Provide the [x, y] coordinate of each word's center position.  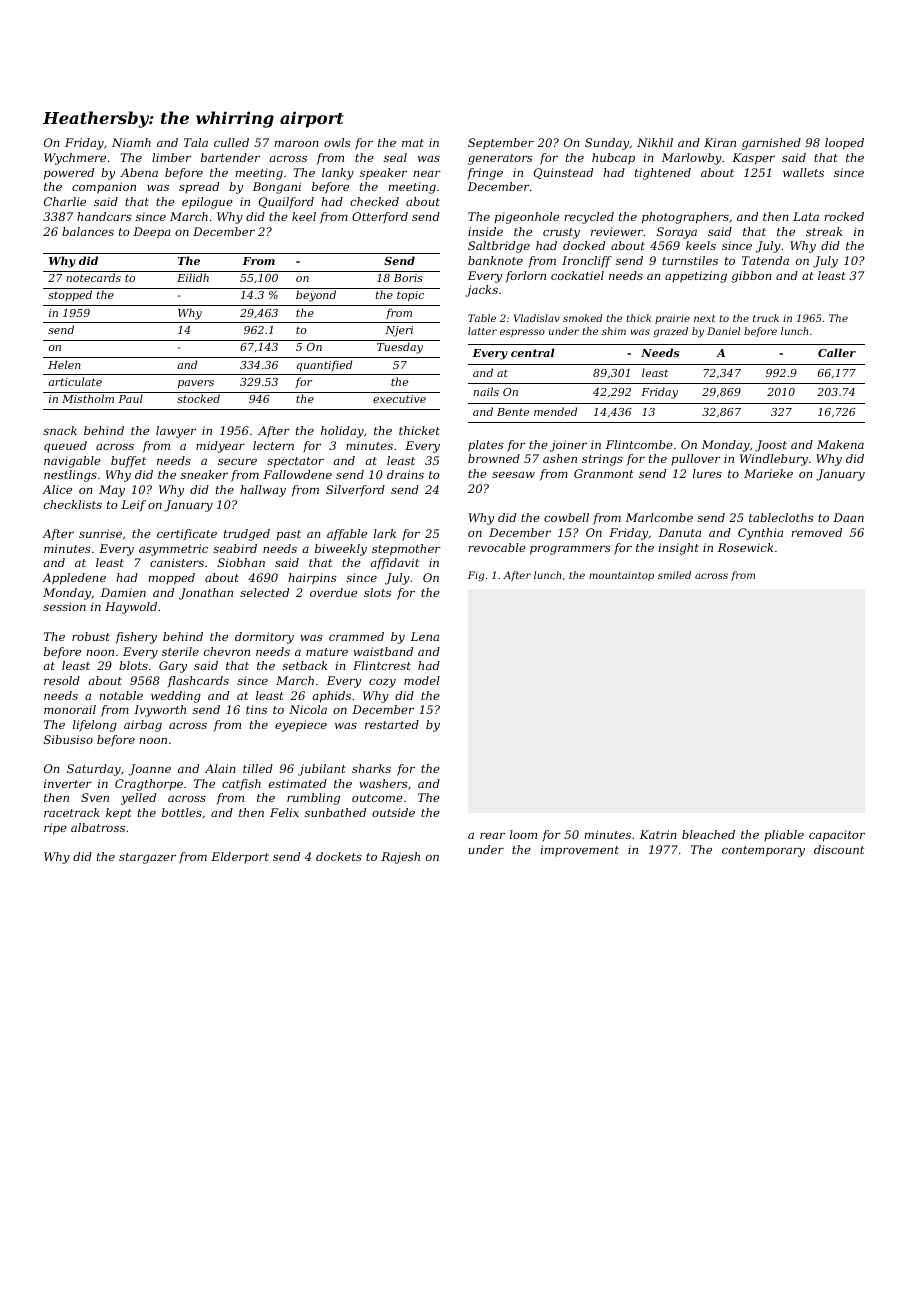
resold [62, 680]
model [422, 680]
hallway [263, 491]
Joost [771, 446]
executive [399, 399]
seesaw [513, 475]
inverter [68, 783]
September [501, 144]
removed [816, 532]
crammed [356, 636]
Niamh [131, 142]
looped [844, 144]
